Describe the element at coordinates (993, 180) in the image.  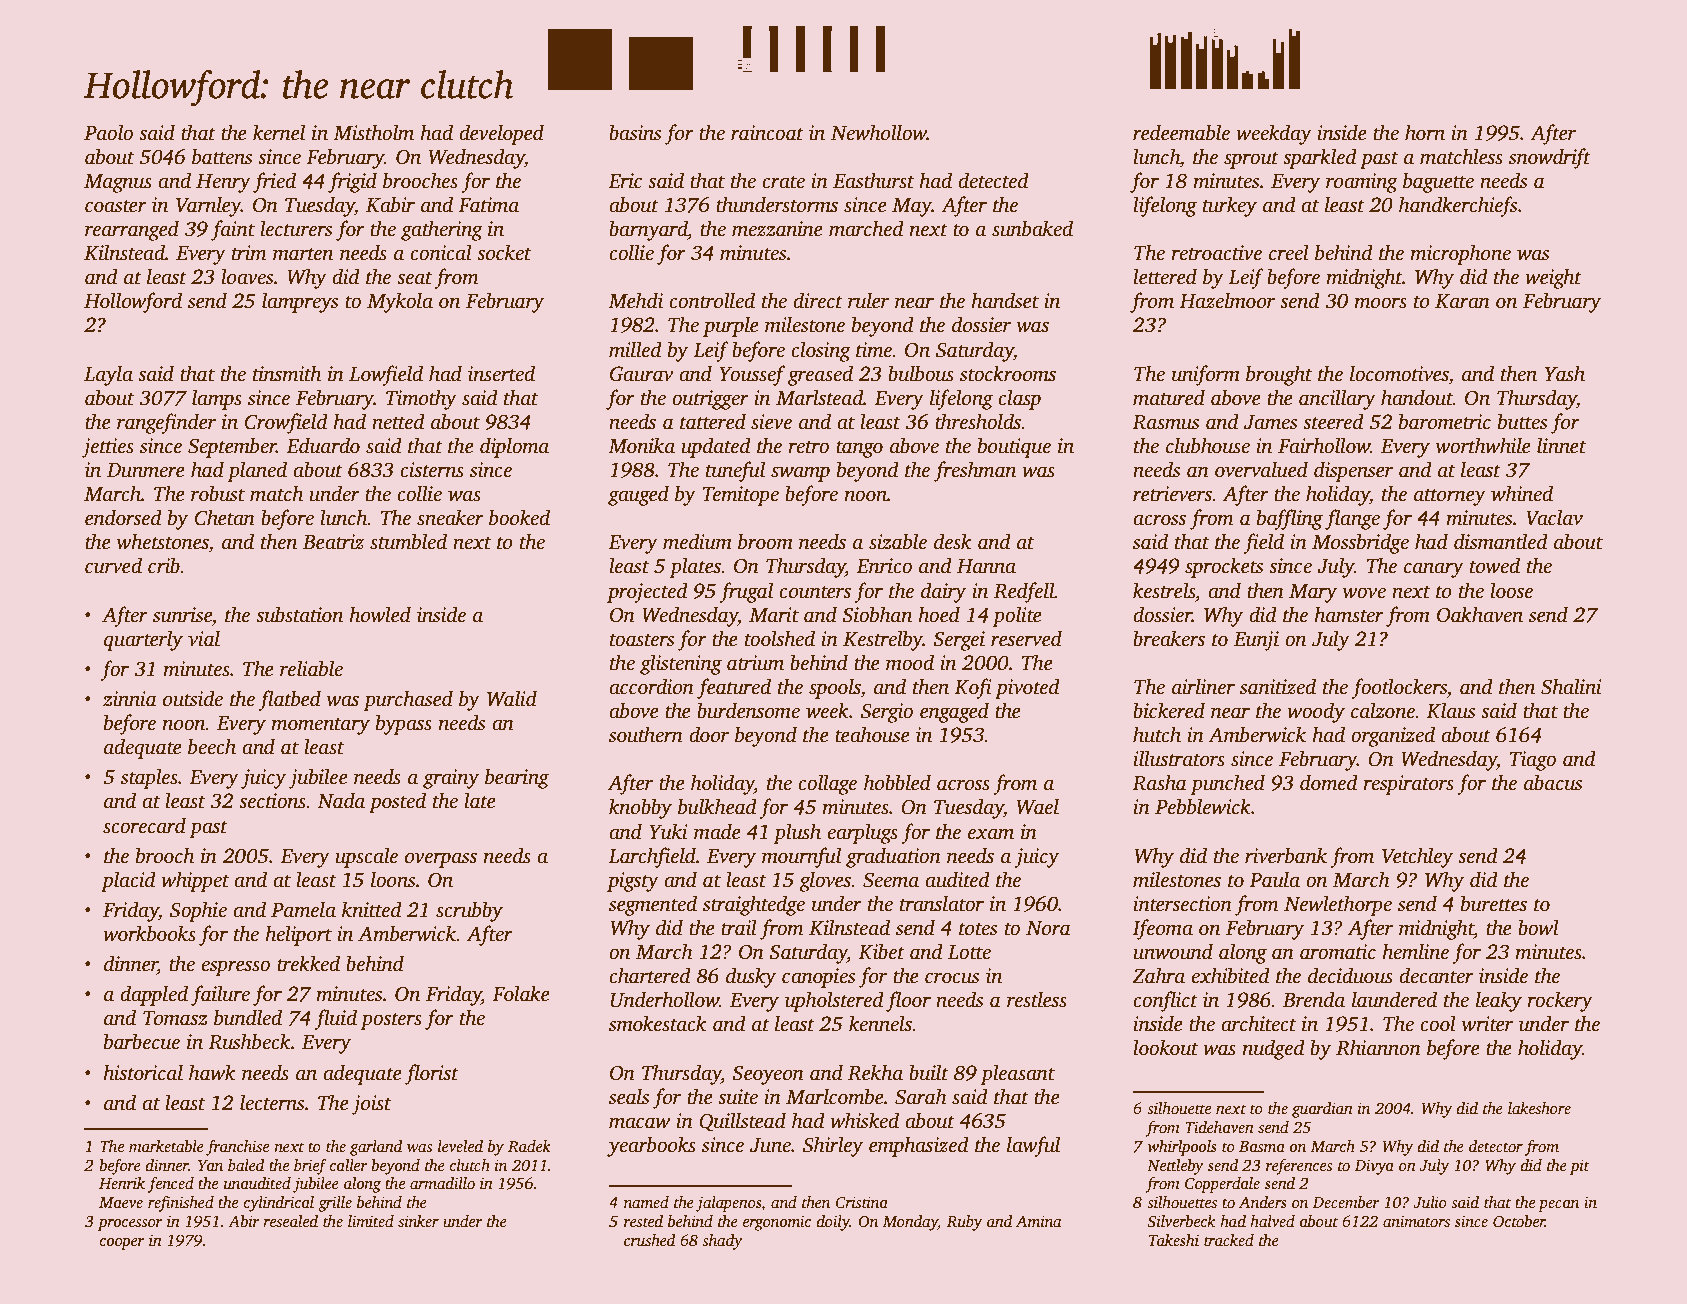
I see `detected` at that location.
